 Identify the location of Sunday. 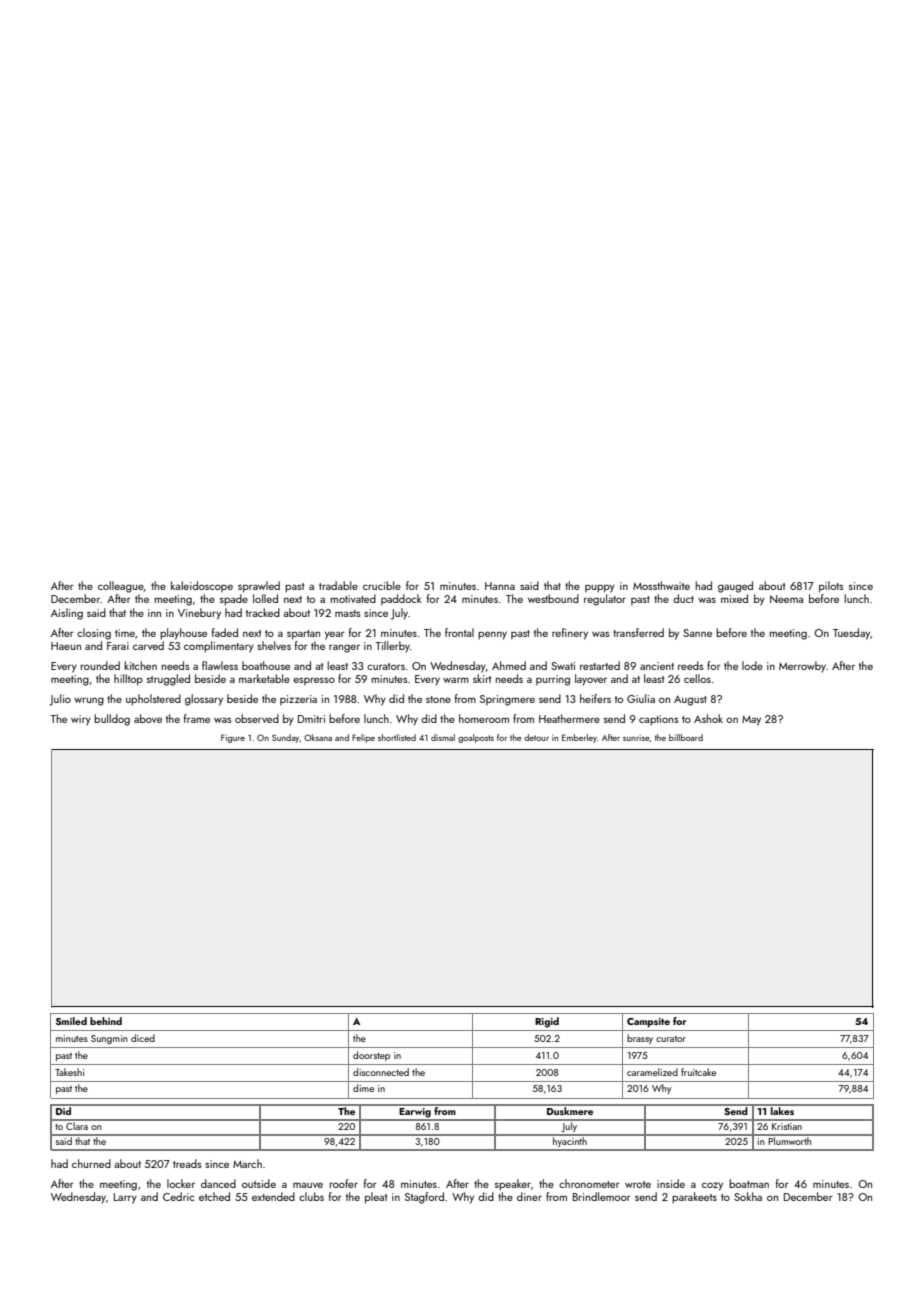
(286, 738).
